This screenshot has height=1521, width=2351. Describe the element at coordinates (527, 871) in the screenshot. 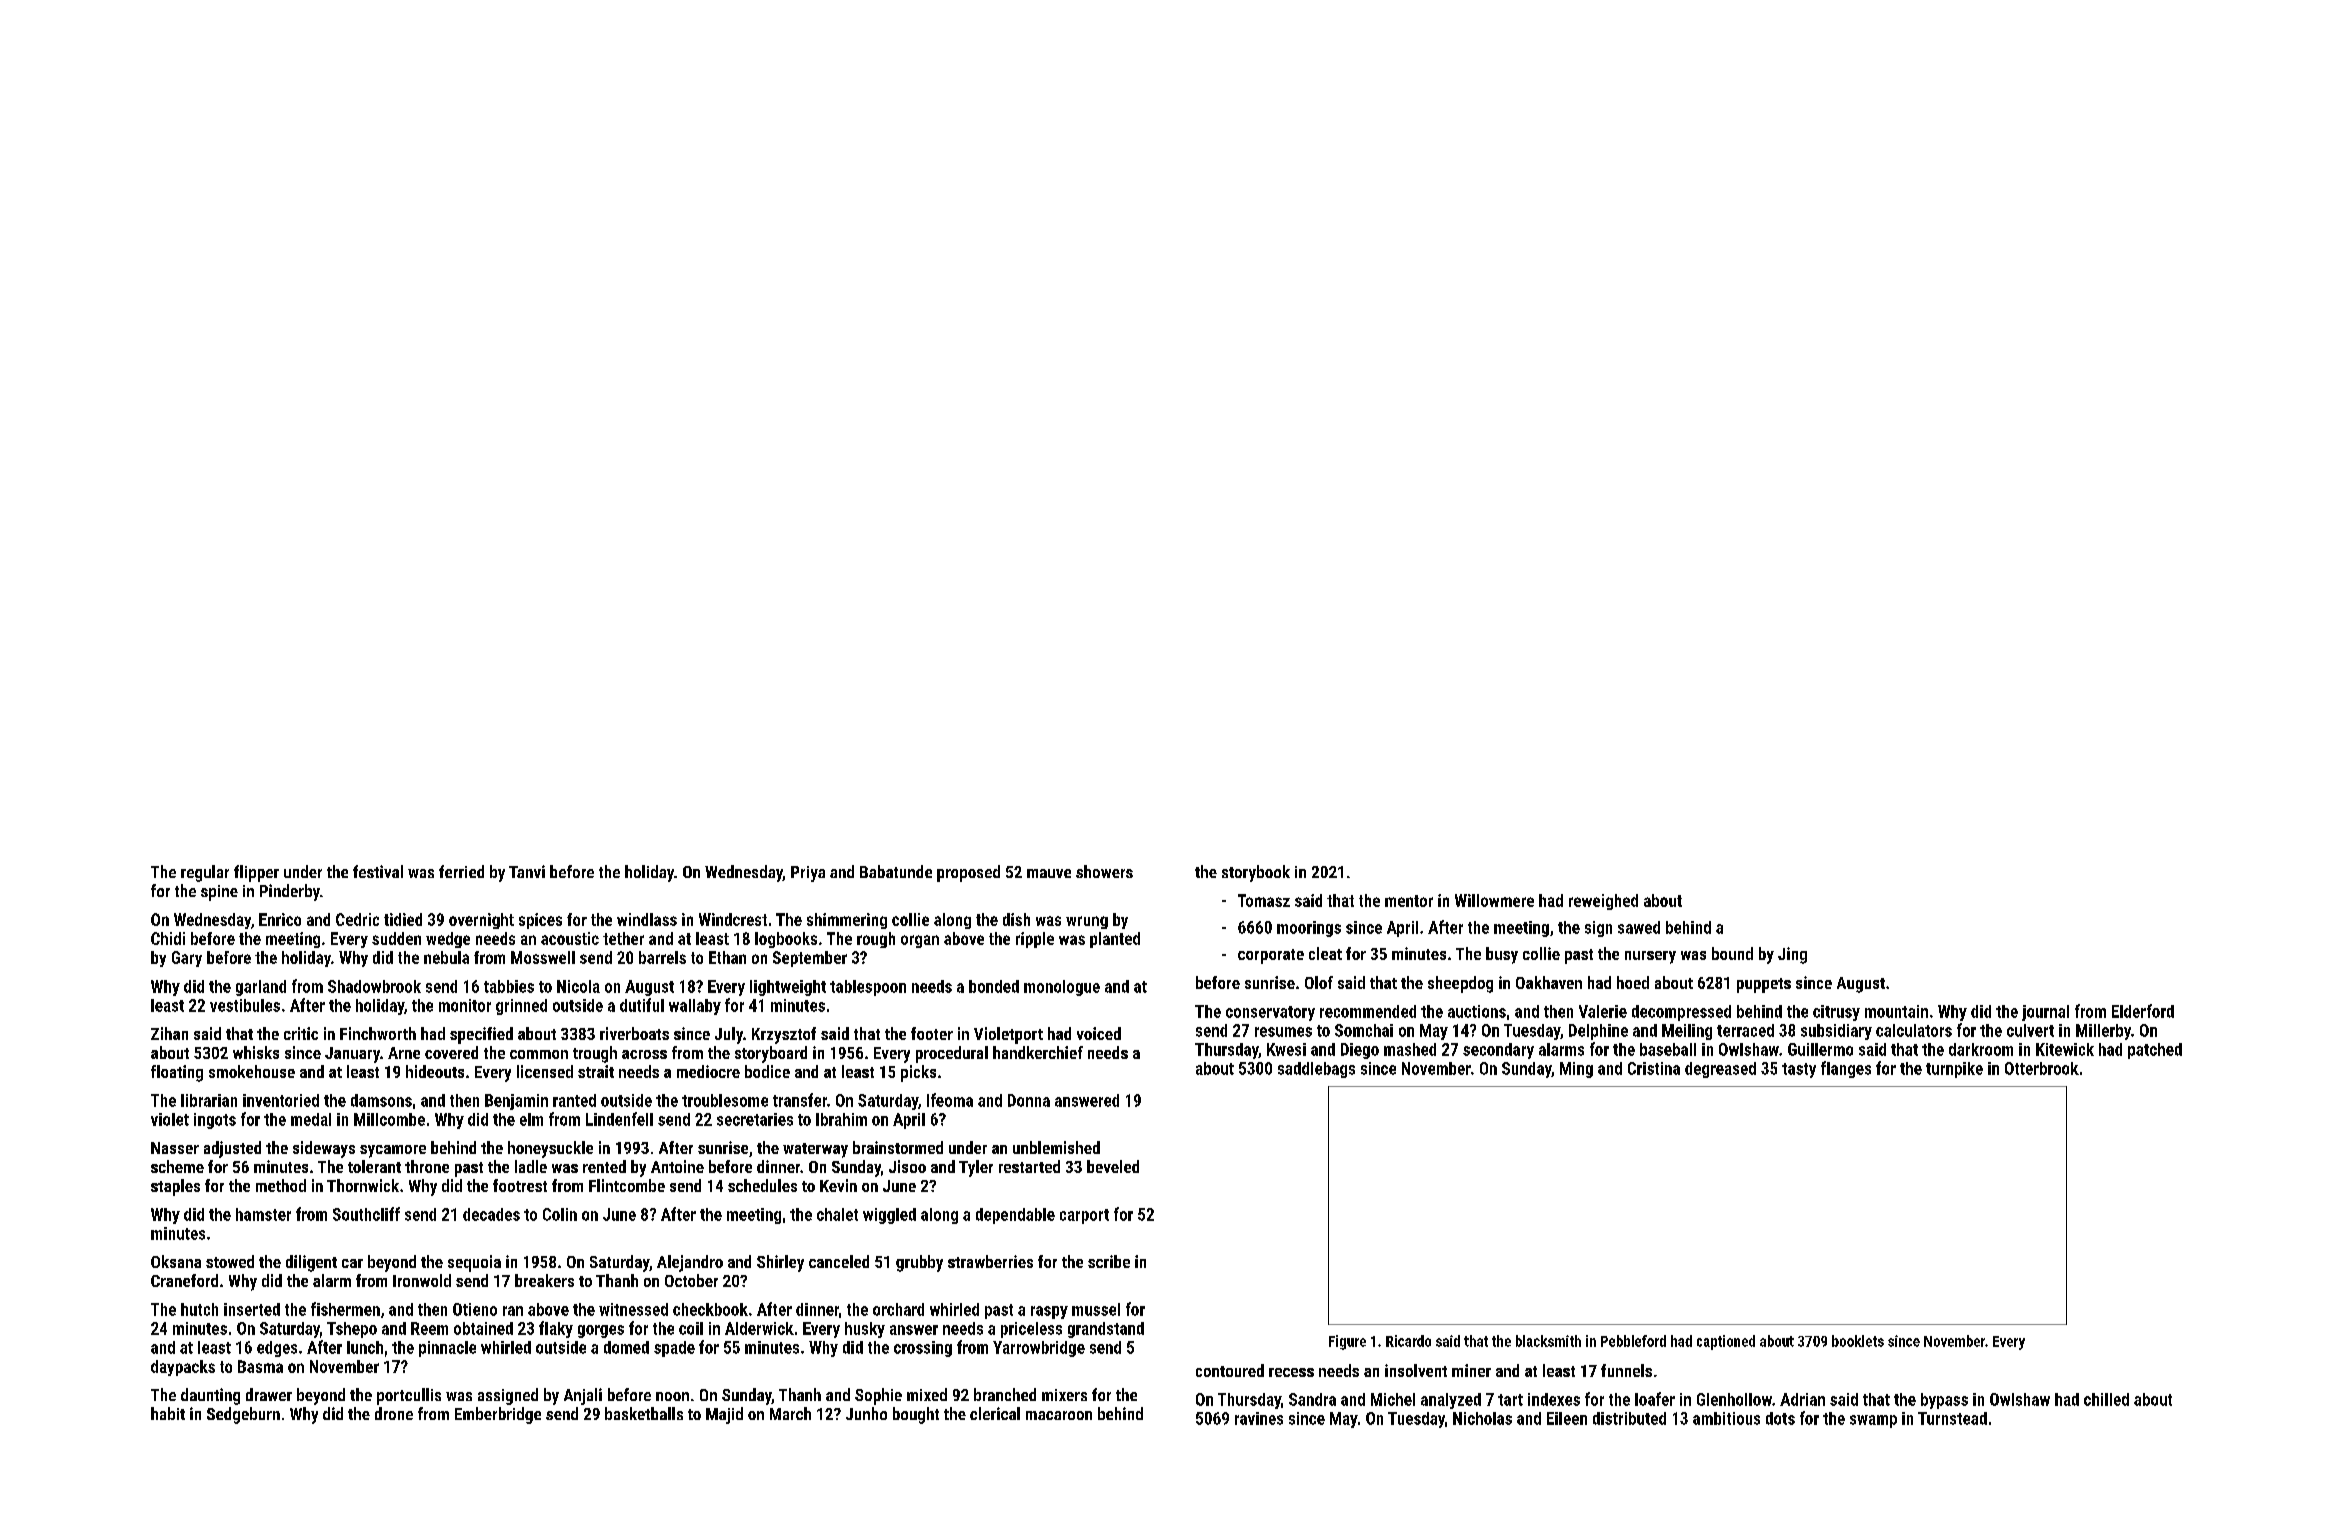

I see `Tanvi` at that location.
